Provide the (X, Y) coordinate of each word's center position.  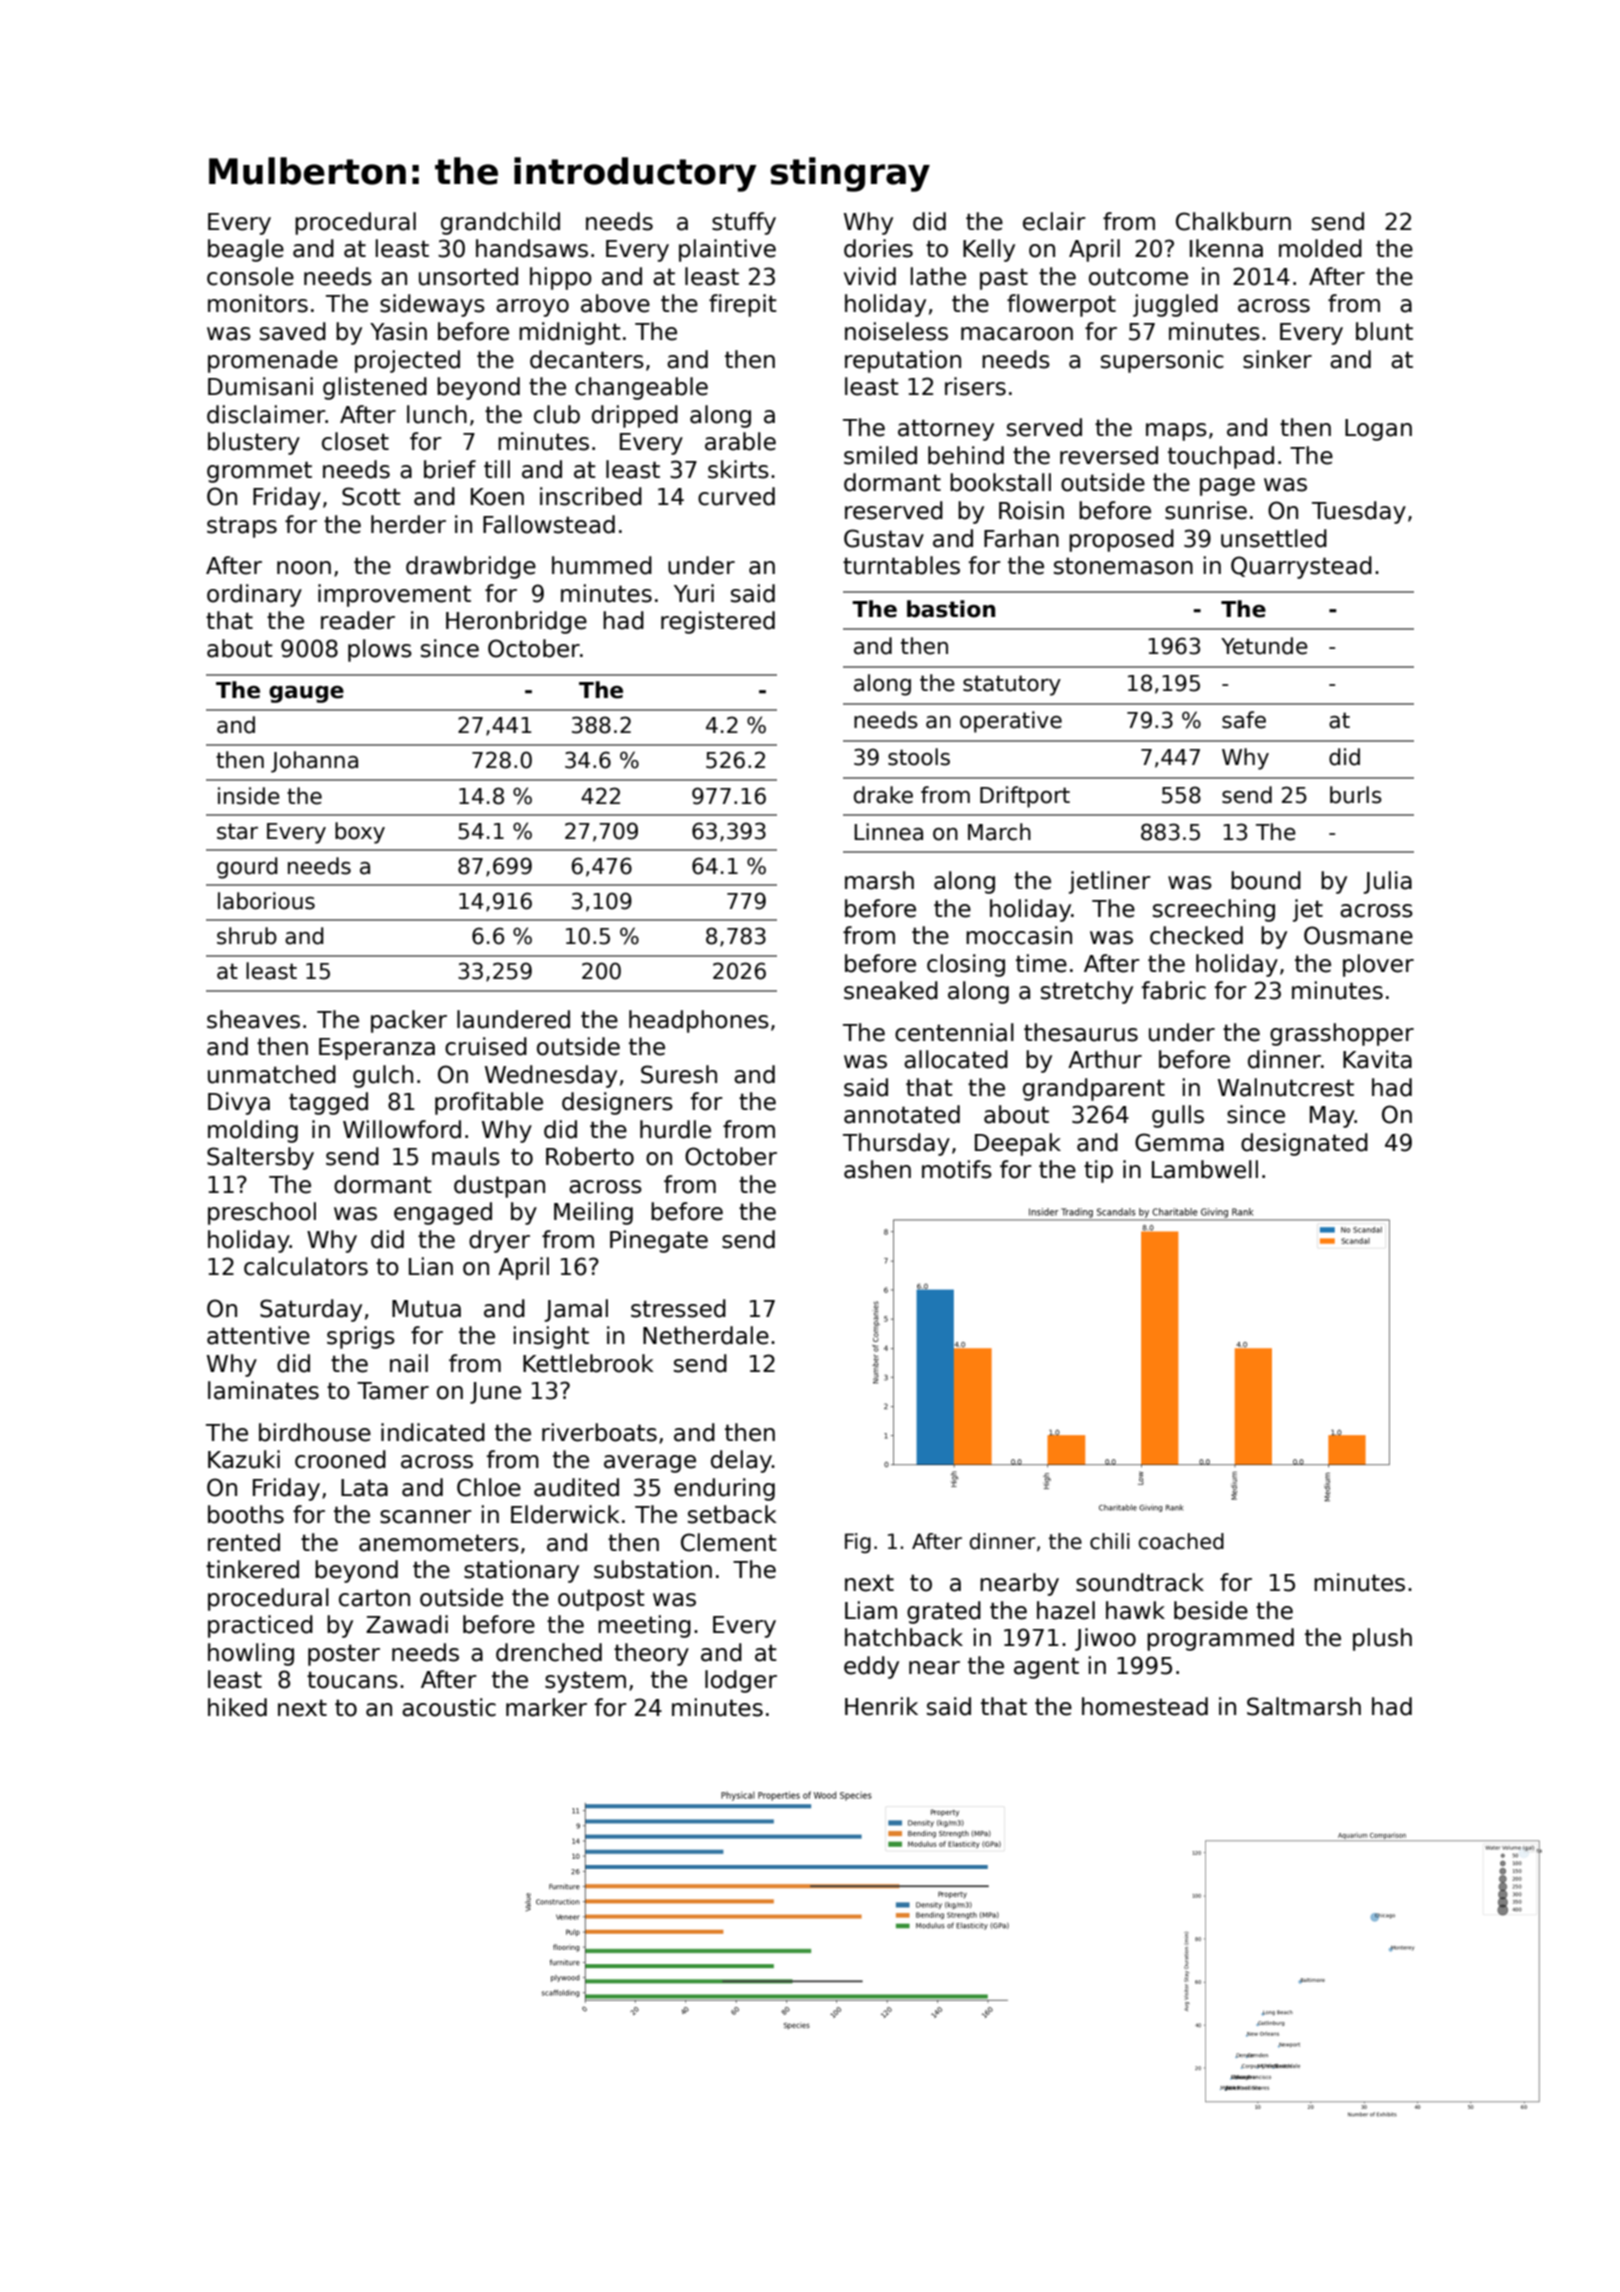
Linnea (888, 832)
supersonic (1162, 361)
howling (251, 1654)
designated (1304, 1144)
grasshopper (1342, 1034)
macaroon (1017, 334)
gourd (247, 868)
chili (1110, 1541)
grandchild (500, 223)
